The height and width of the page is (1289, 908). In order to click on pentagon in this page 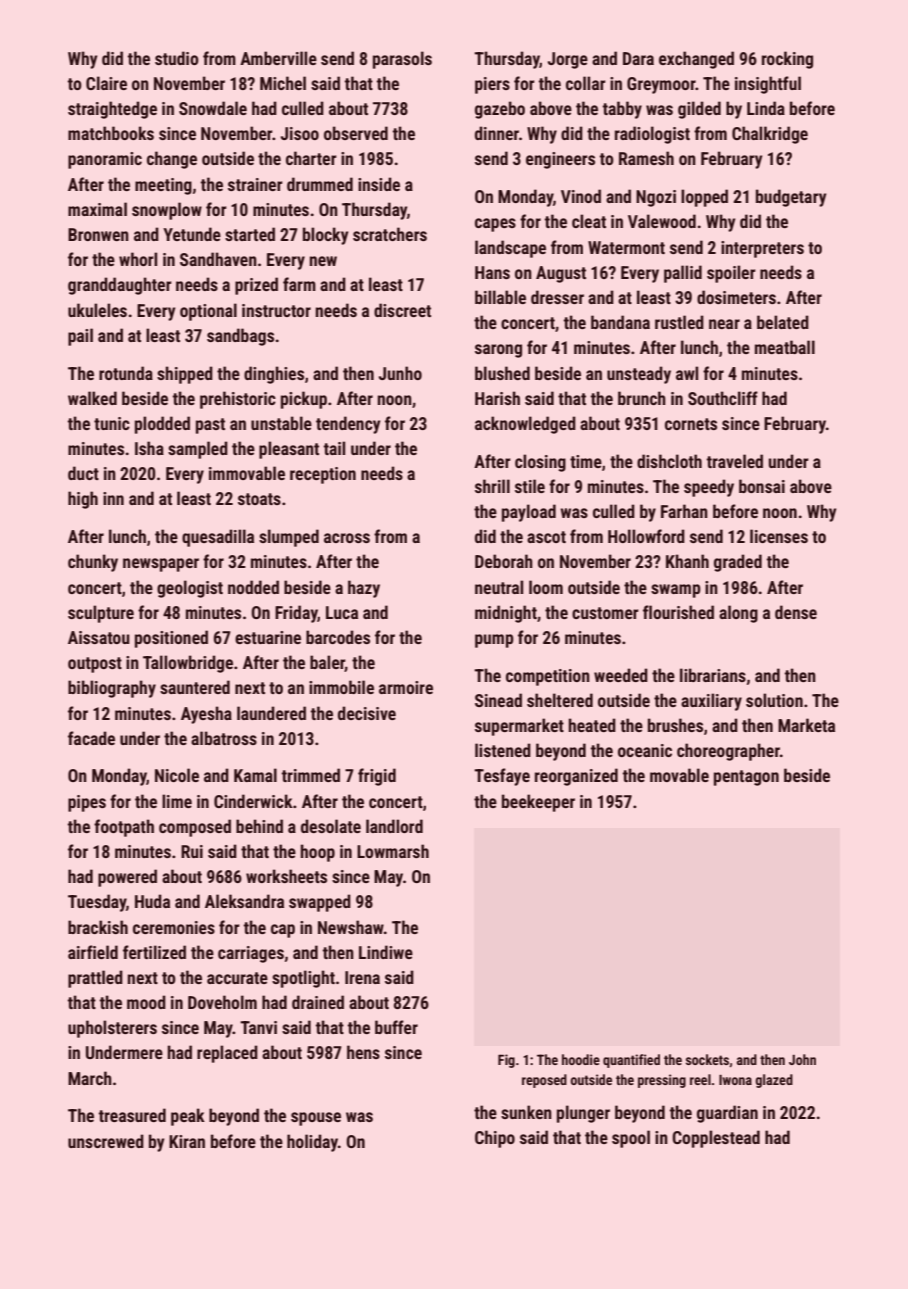, I will do `click(746, 778)`.
